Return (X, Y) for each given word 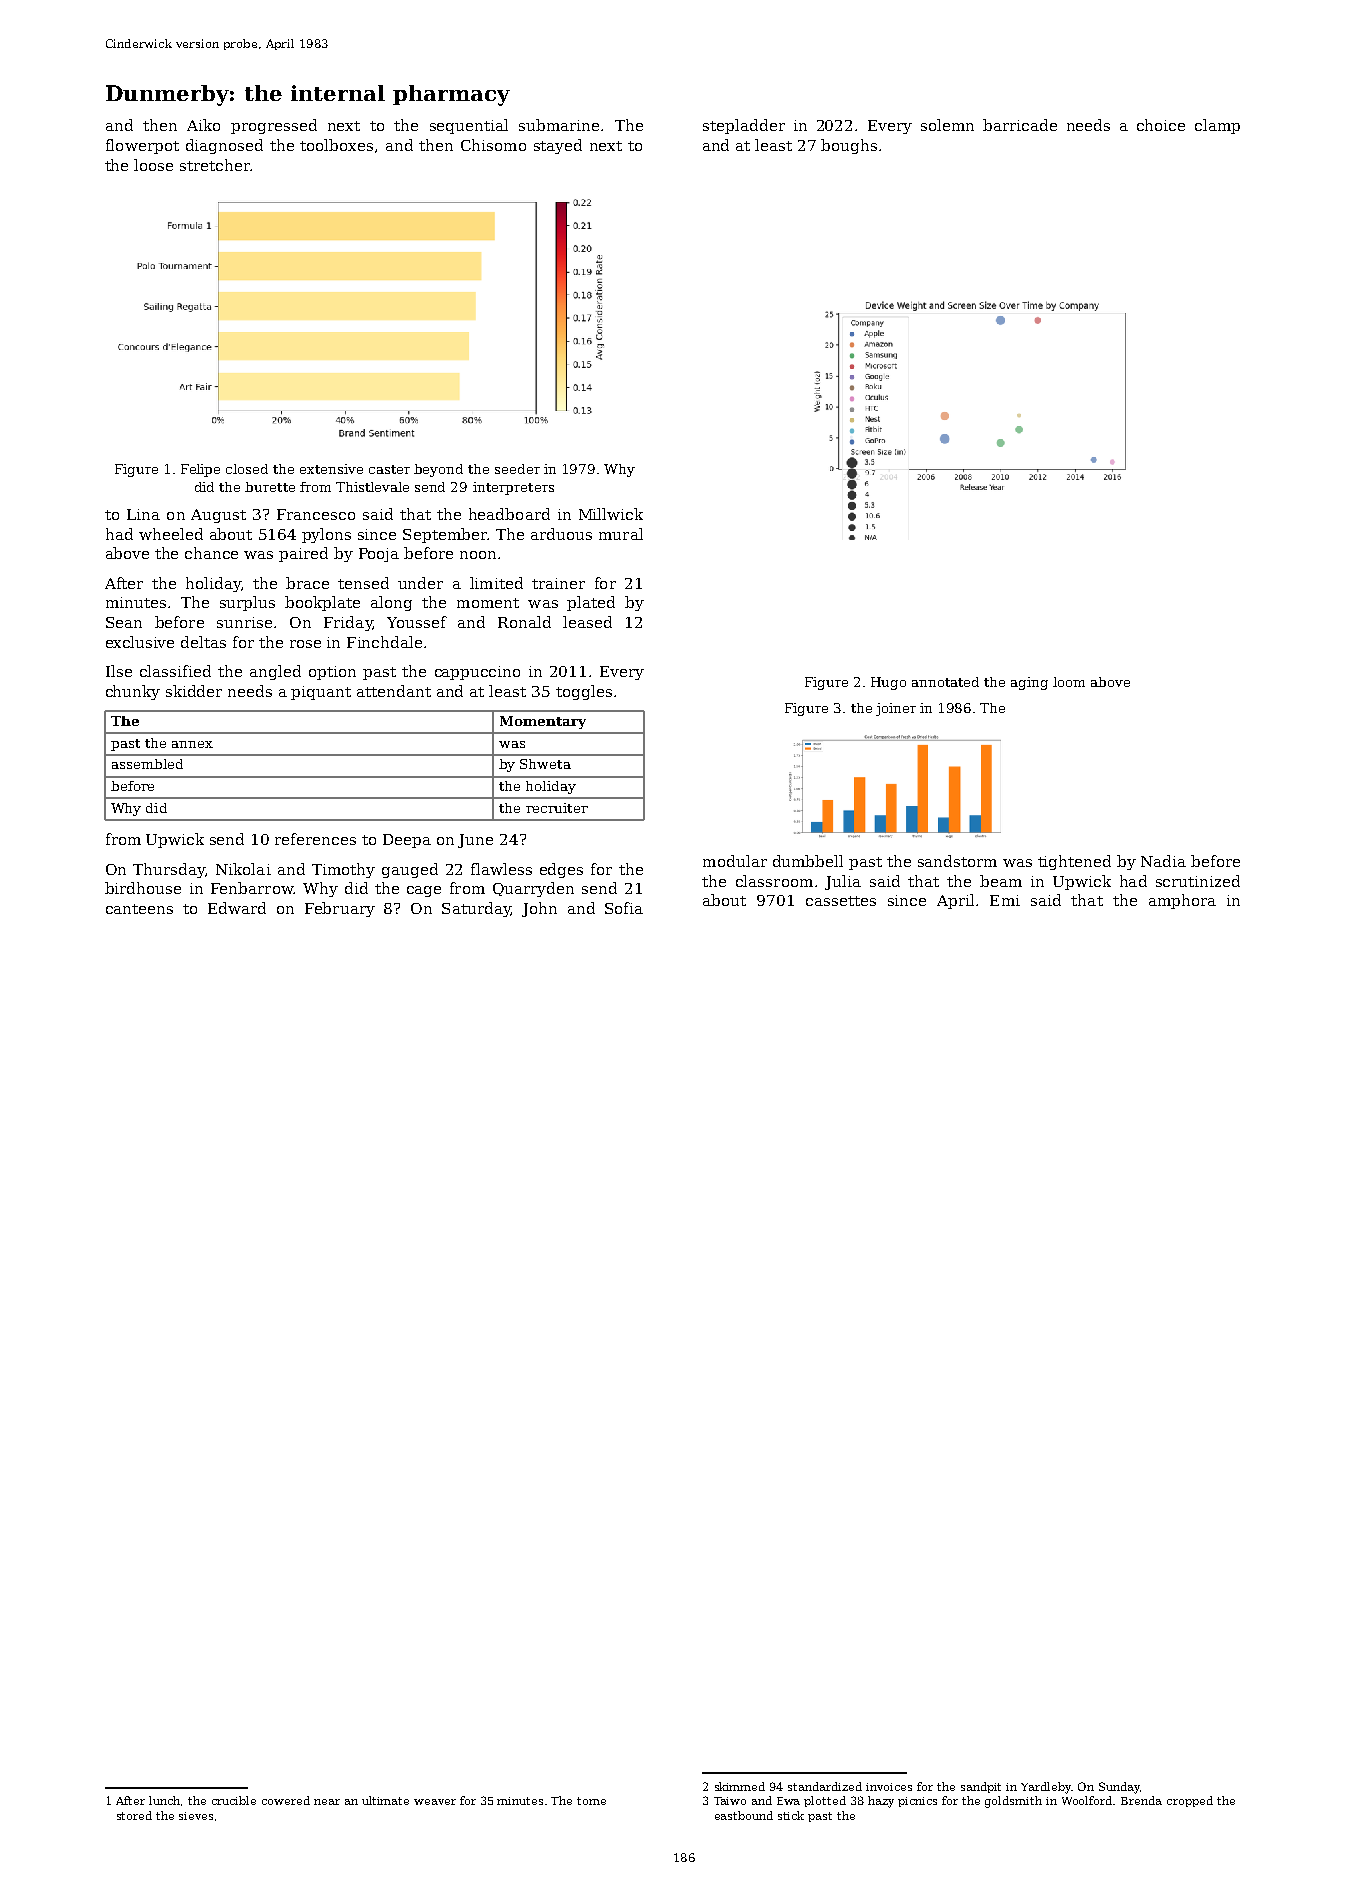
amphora (1182, 901)
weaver (435, 1802)
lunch (164, 1800)
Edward (237, 908)
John (539, 909)
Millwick (611, 514)
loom (1069, 682)
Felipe (200, 470)
